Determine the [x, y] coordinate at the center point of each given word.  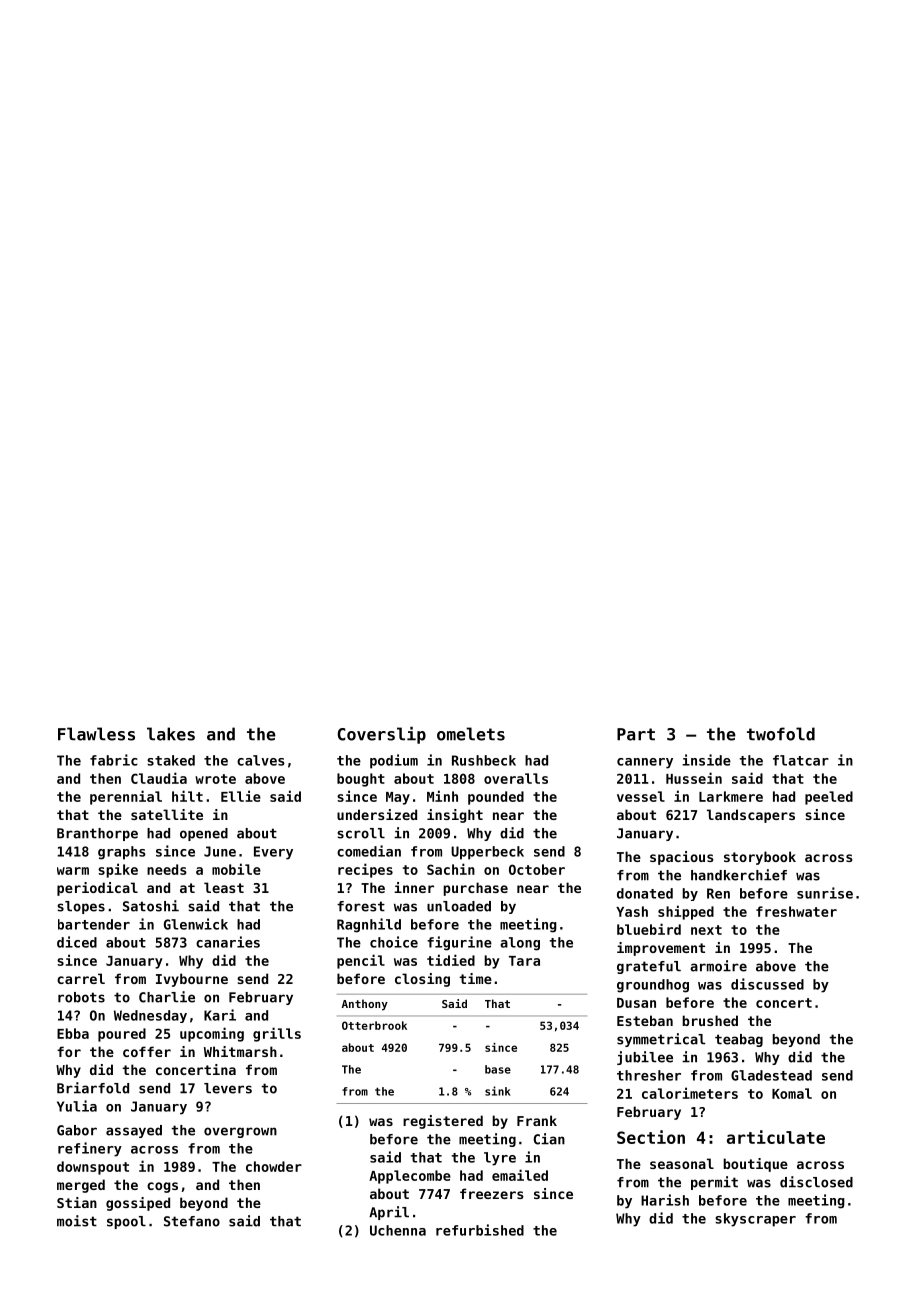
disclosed [816, 1182]
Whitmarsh [240, 1051]
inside [706, 760]
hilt [187, 796]
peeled [829, 798]
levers [228, 1088]
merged [81, 1186]
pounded [496, 798]
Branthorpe [97, 834]
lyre [500, 1159]
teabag [739, 1040]
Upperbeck [487, 853]
